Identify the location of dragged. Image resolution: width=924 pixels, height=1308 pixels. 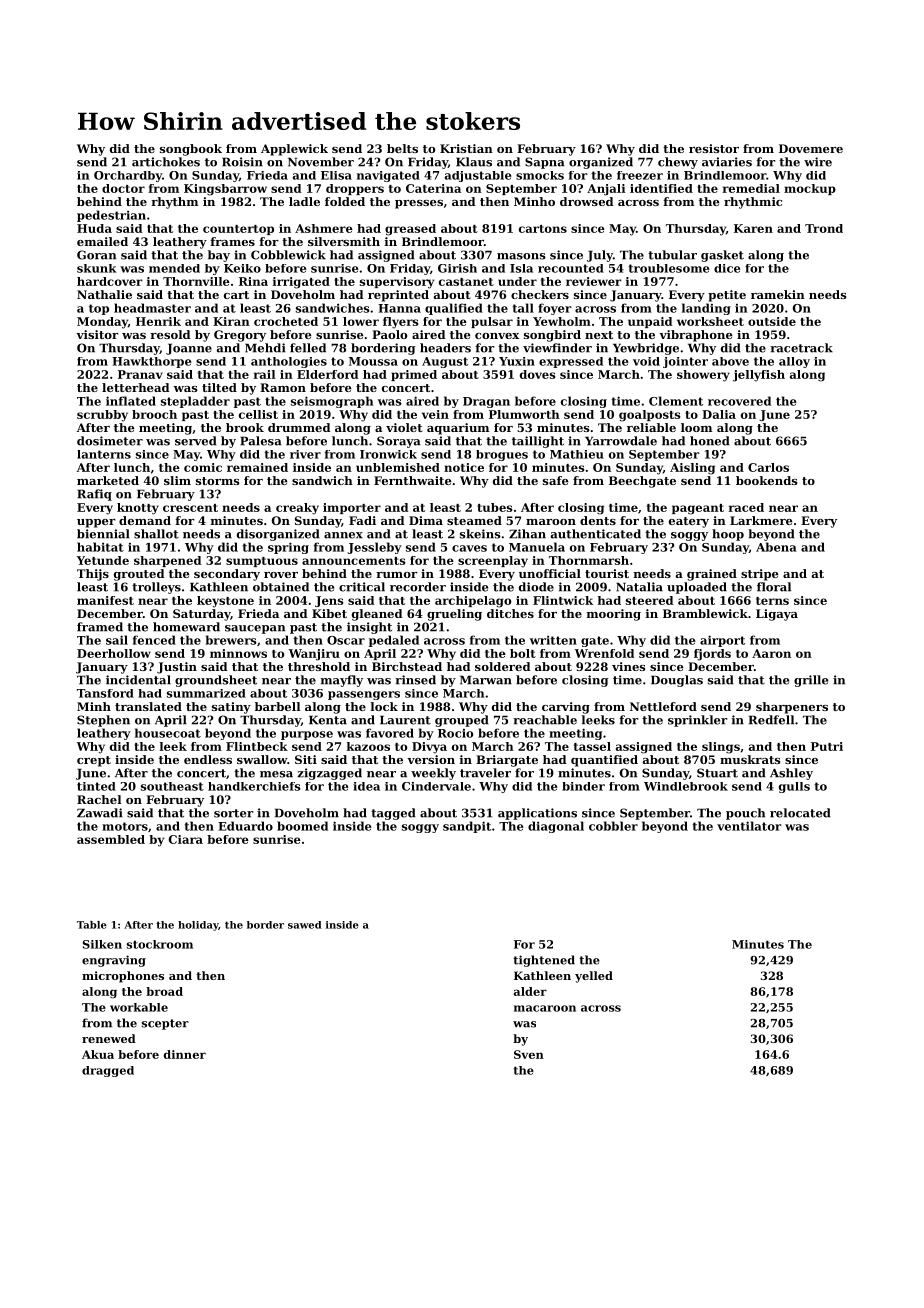
(108, 1071).
